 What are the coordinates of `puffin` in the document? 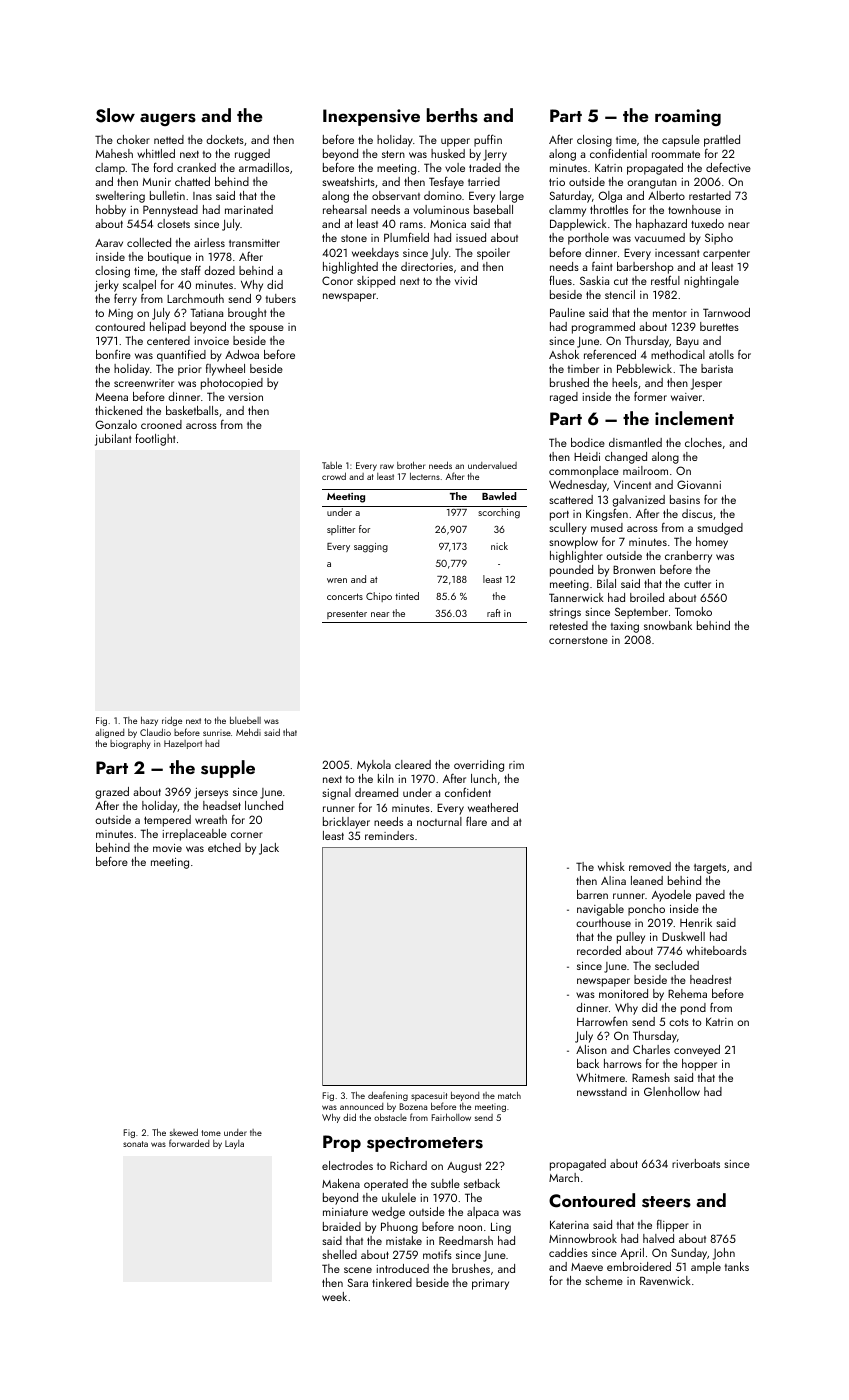 It's located at (488, 140).
